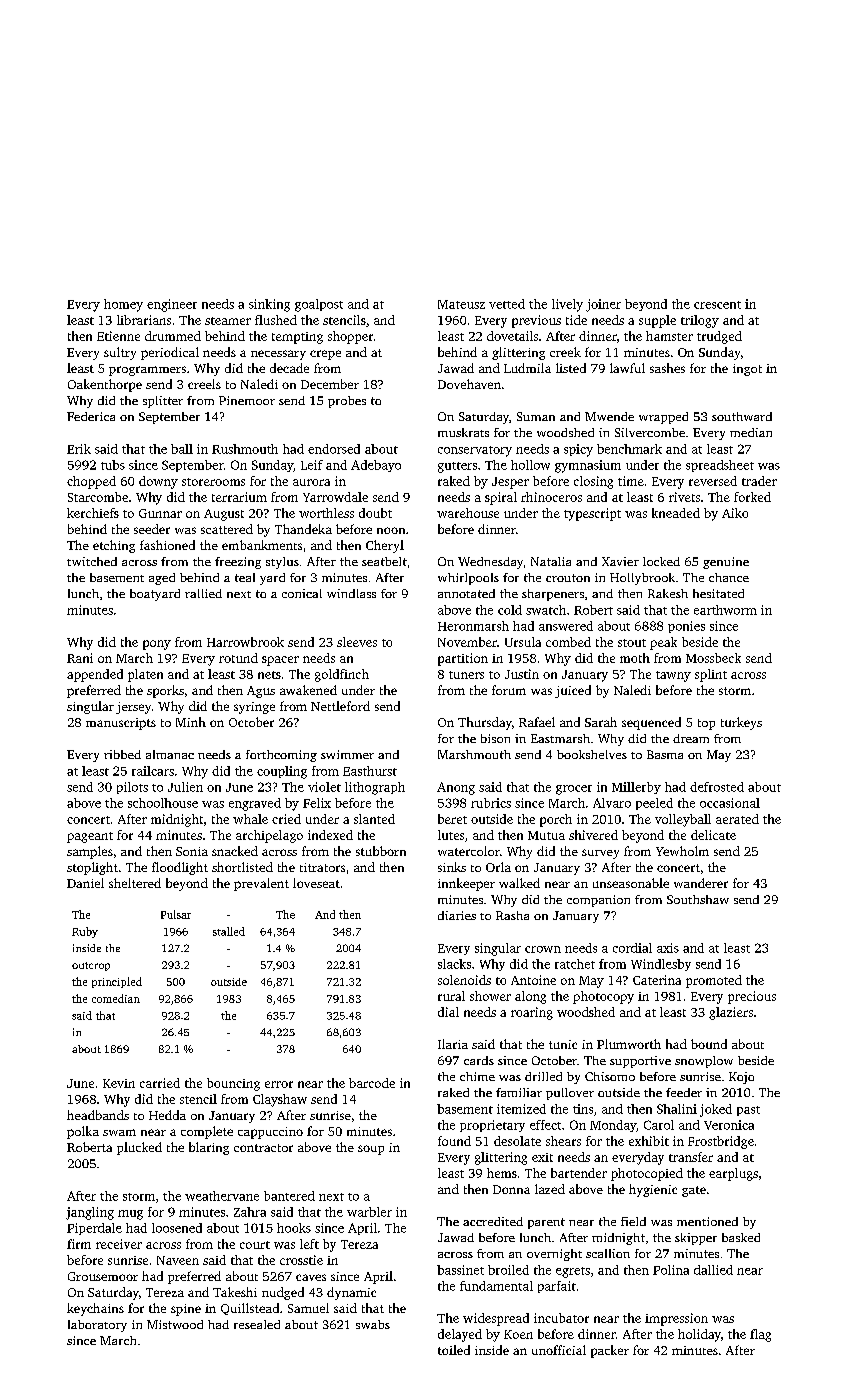 The width and height of the image is (849, 1400). Describe the element at coordinates (642, 579) in the image. I see `Hollybrook` at that location.
